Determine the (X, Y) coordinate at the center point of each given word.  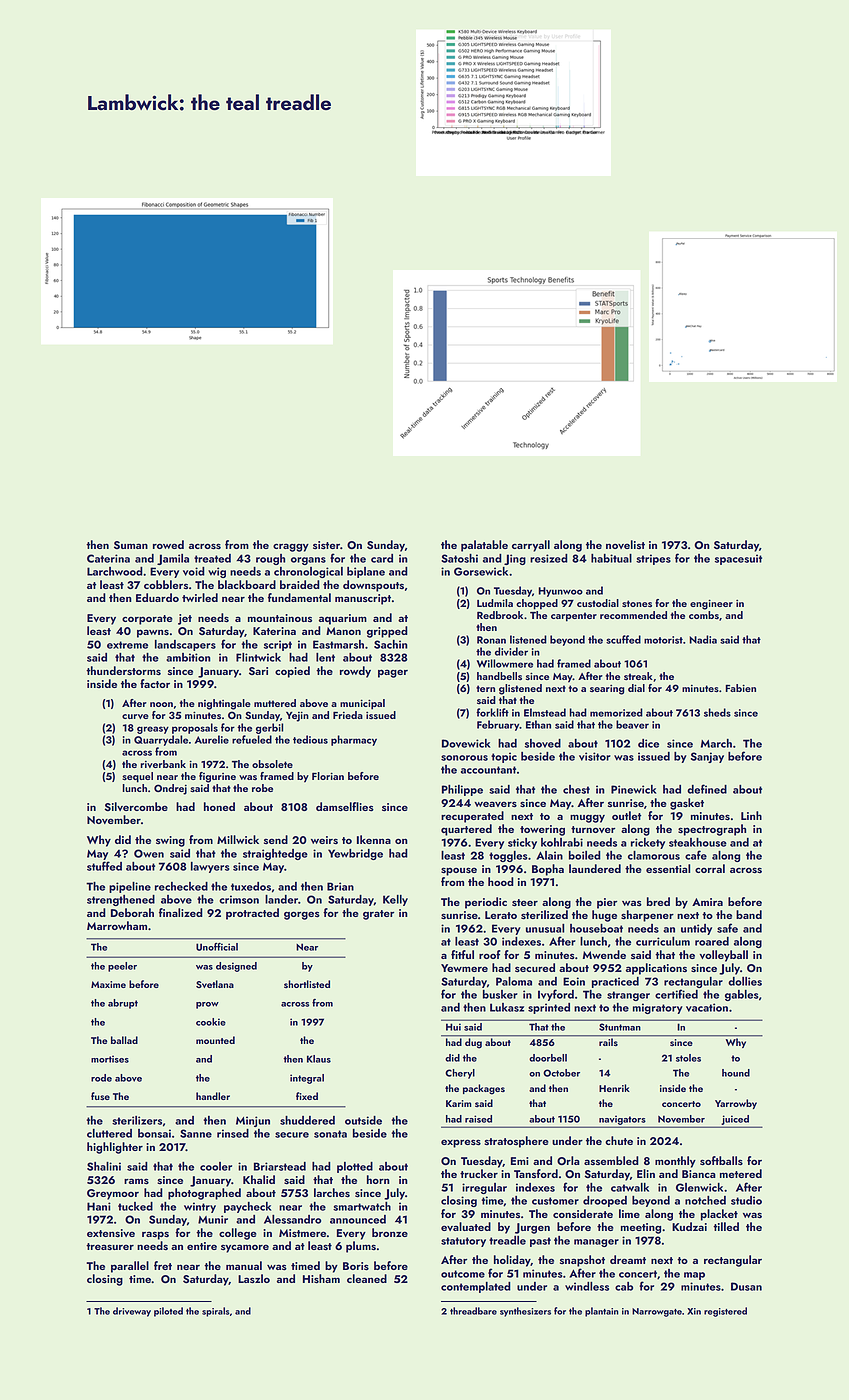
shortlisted (307, 984)
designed (236, 967)
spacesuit (738, 559)
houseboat (596, 928)
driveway (132, 1312)
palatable (484, 546)
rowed (168, 544)
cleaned (367, 1278)
